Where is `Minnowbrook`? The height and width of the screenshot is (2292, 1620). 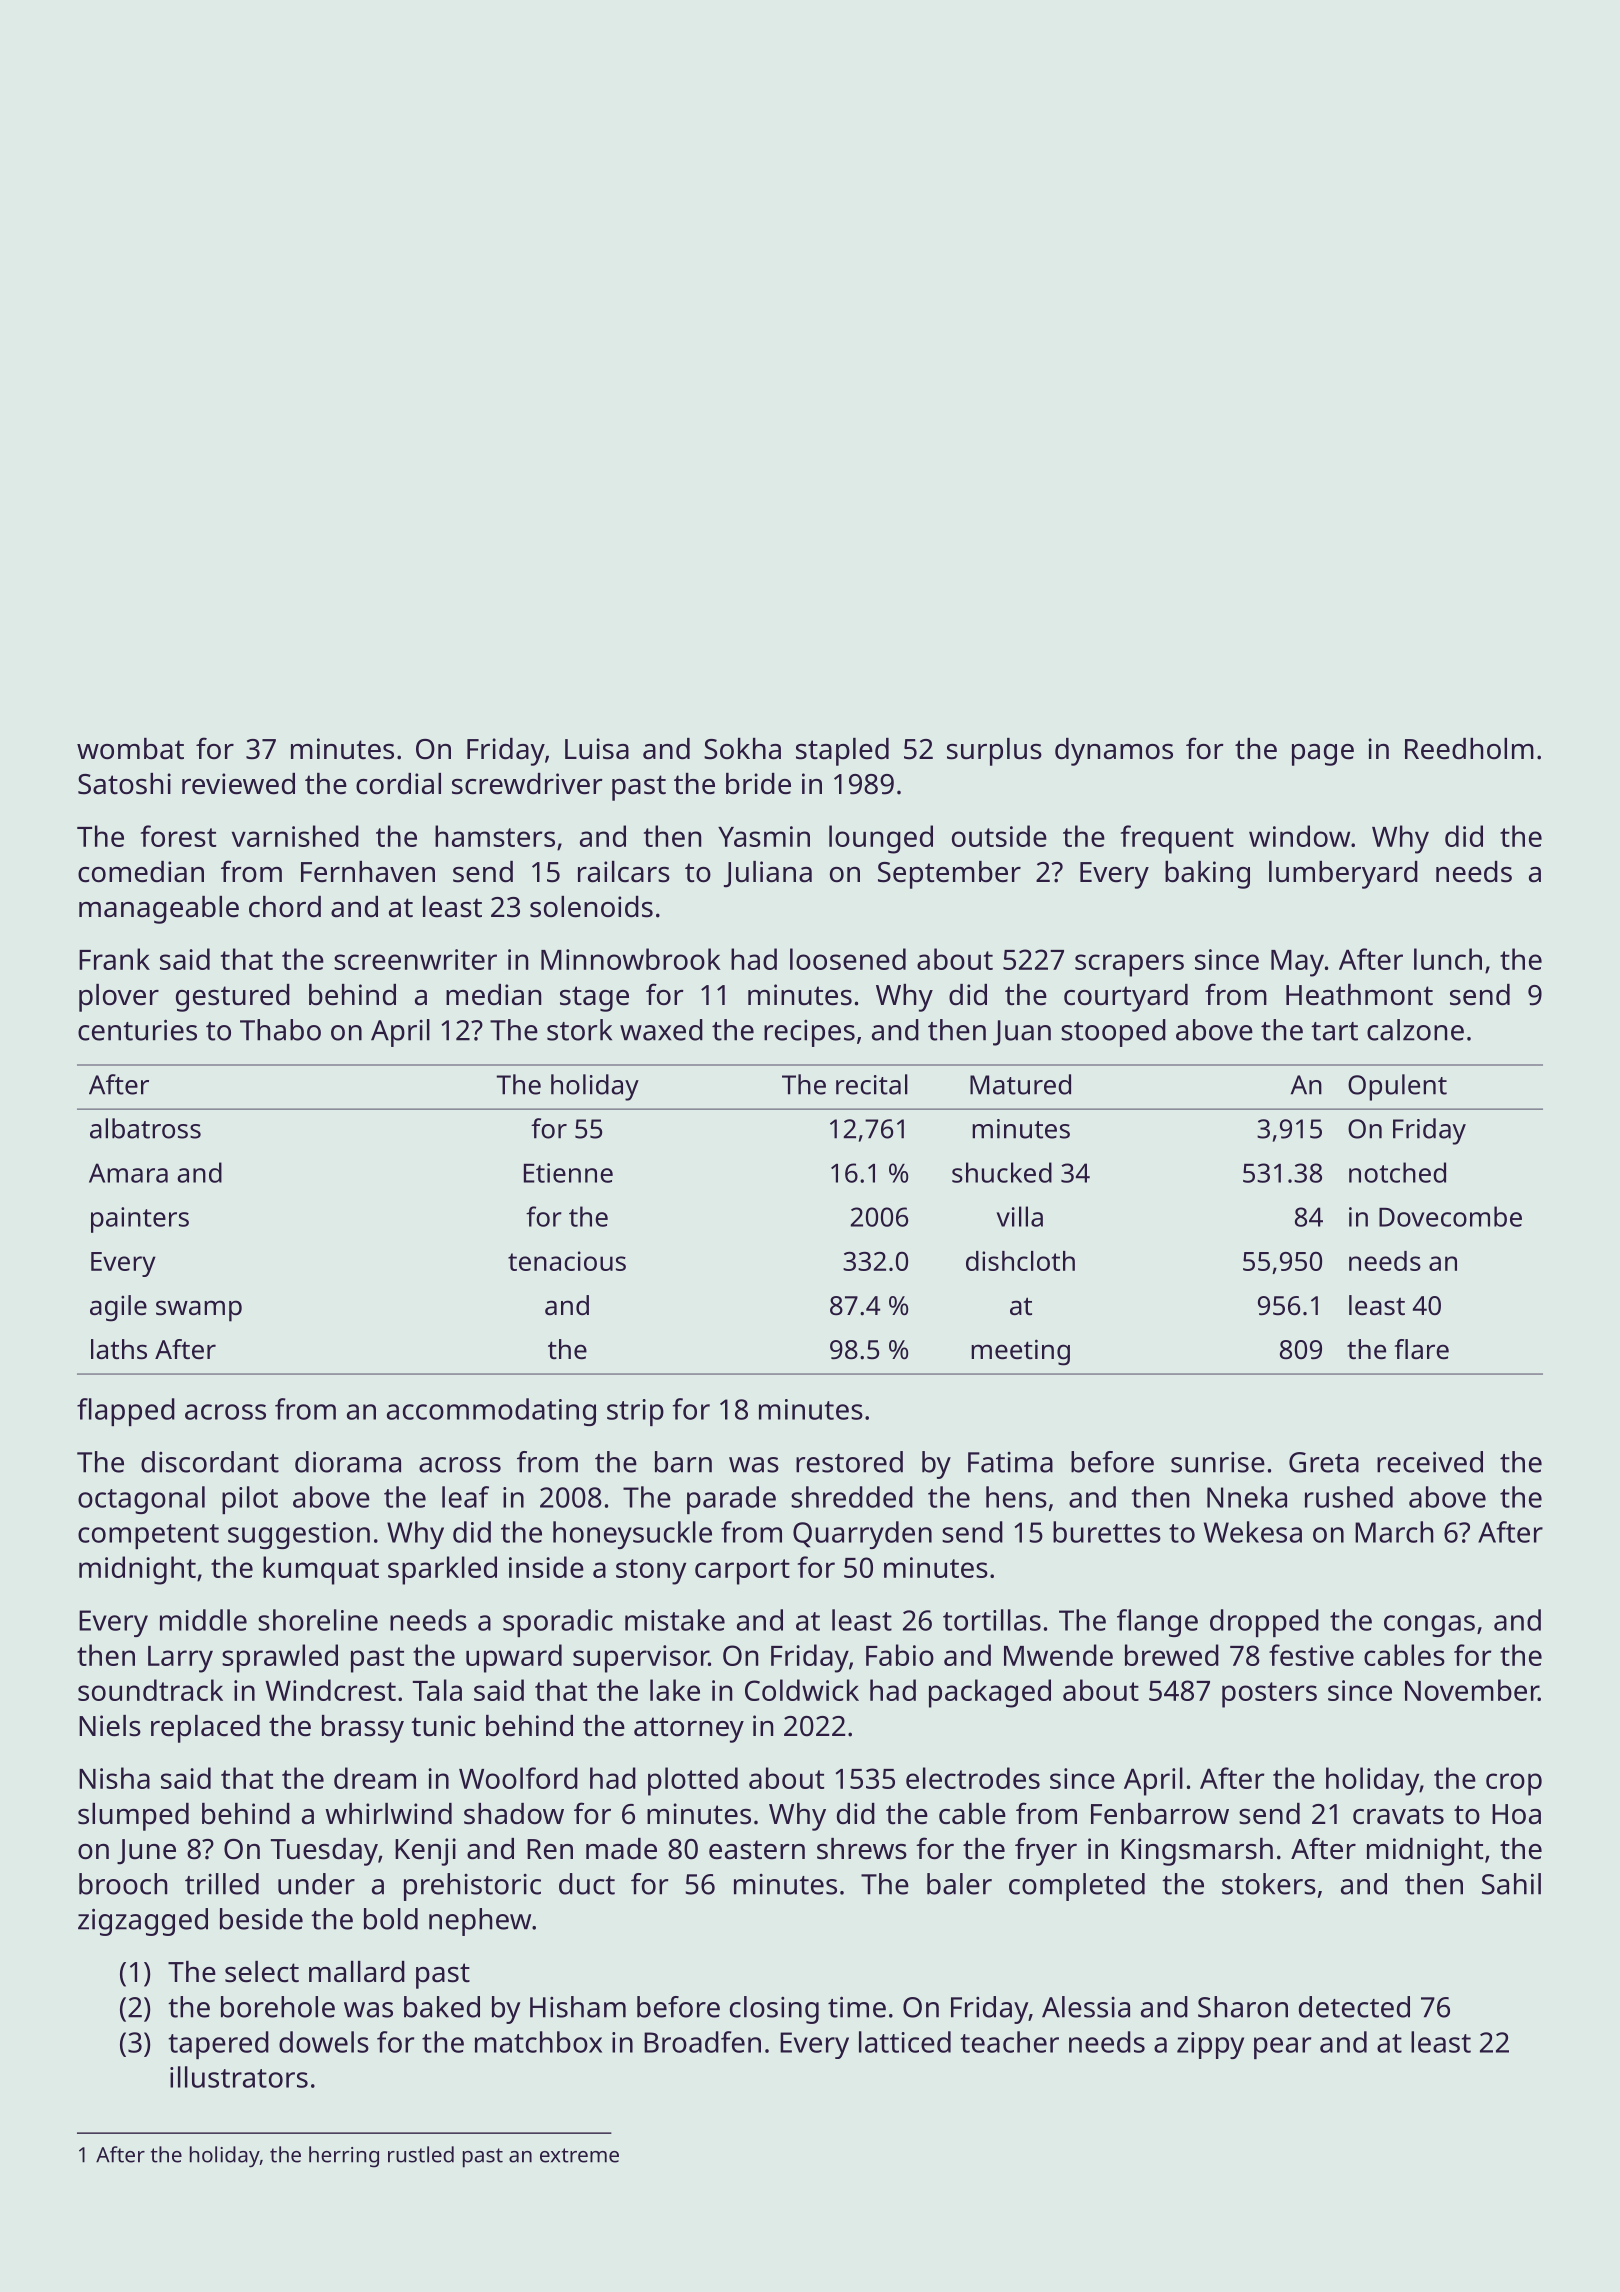 Minnowbrook is located at coordinates (631, 959).
